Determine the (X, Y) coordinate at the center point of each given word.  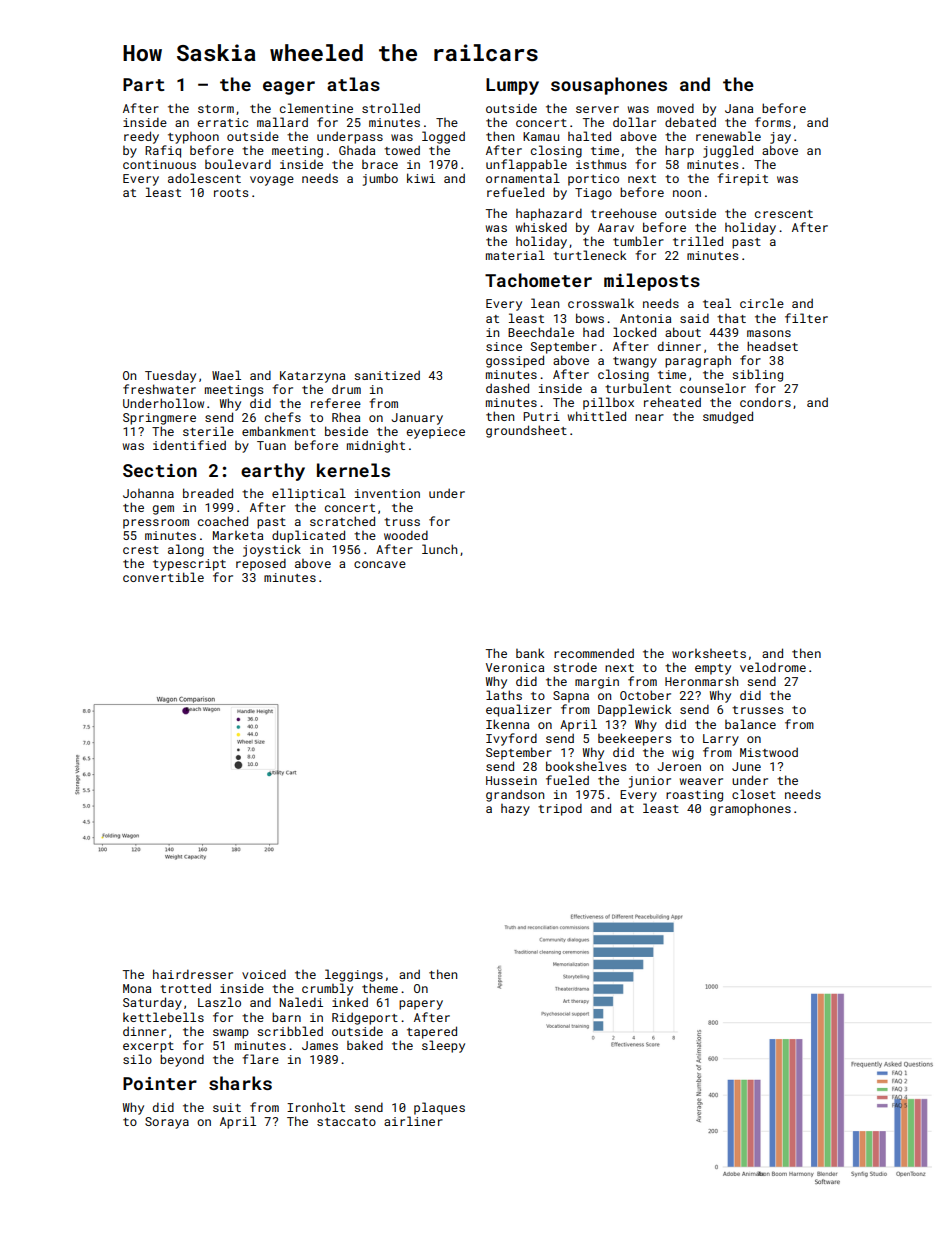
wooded (406, 535)
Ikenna (507, 724)
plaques (439, 1108)
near (649, 417)
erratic (222, 122)
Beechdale (541, 332)
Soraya (167, 1123)
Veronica (515, 667)
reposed (261, 564)
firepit (742, 179)
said (694, 318)
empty (713, 669)
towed (402, 150)
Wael (226, 375)
